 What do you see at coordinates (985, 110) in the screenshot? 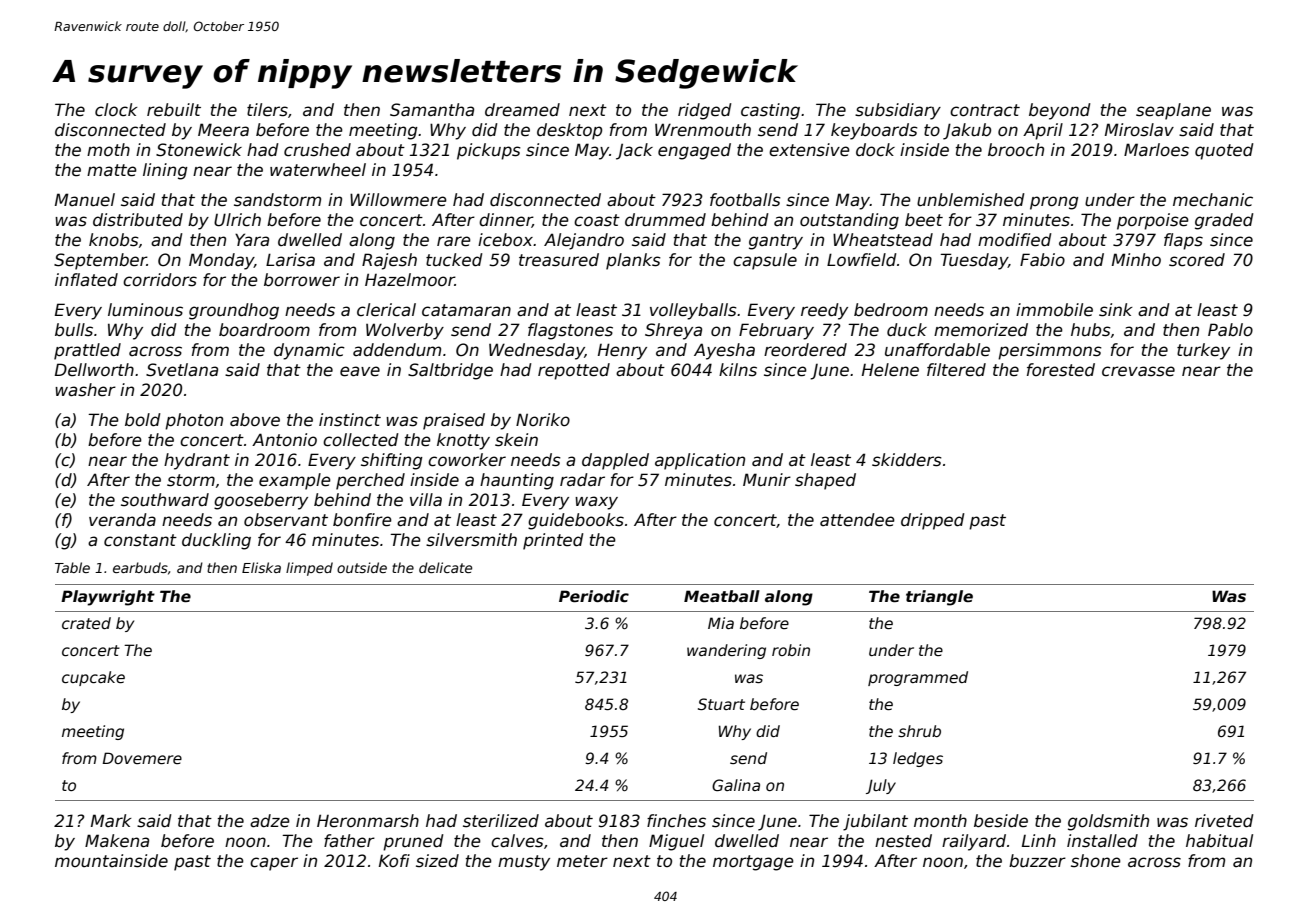
I see `contract` at bounding box center [985, 110].
